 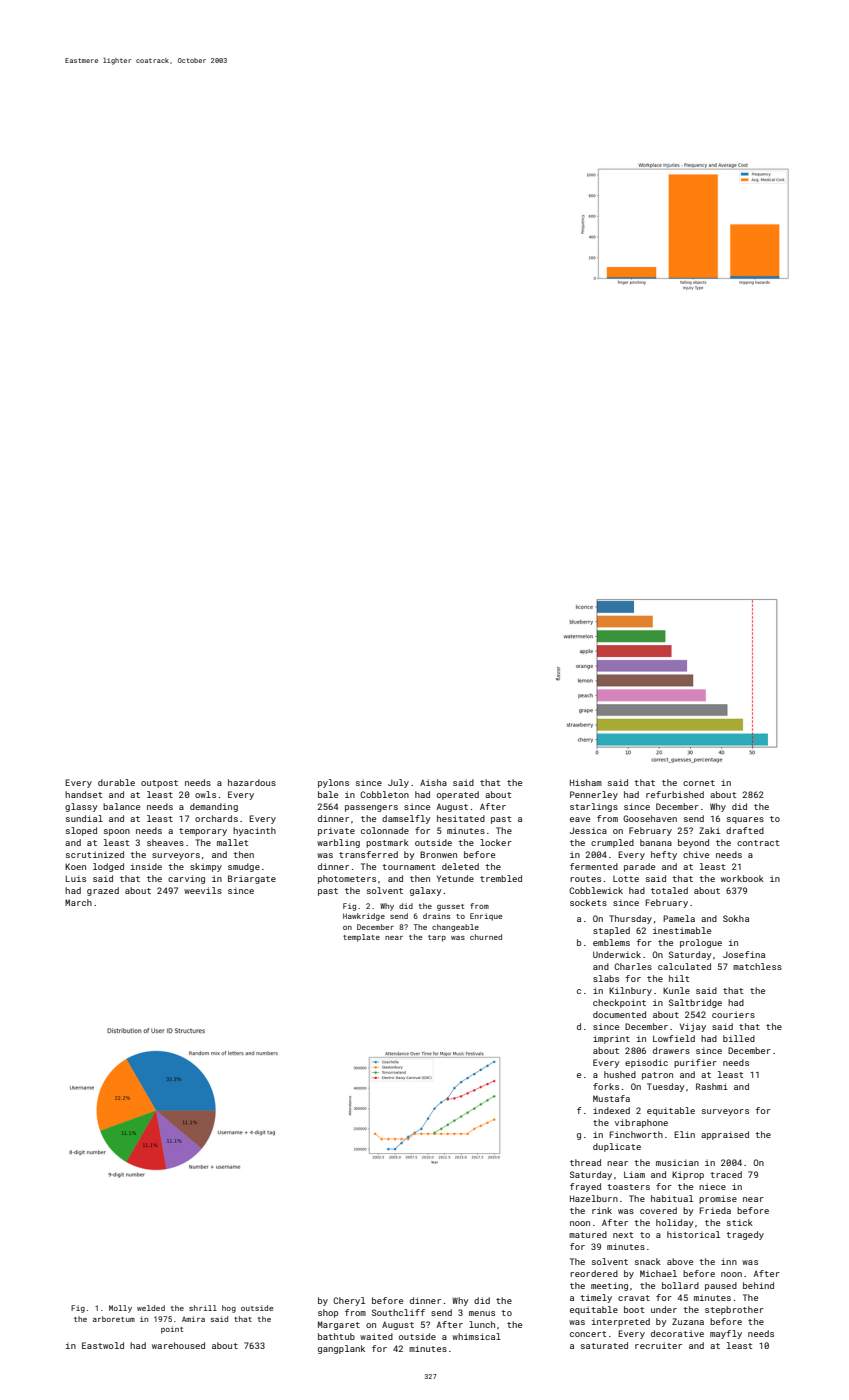 I want to click on duplicate, so click(x=617, y=1147).
